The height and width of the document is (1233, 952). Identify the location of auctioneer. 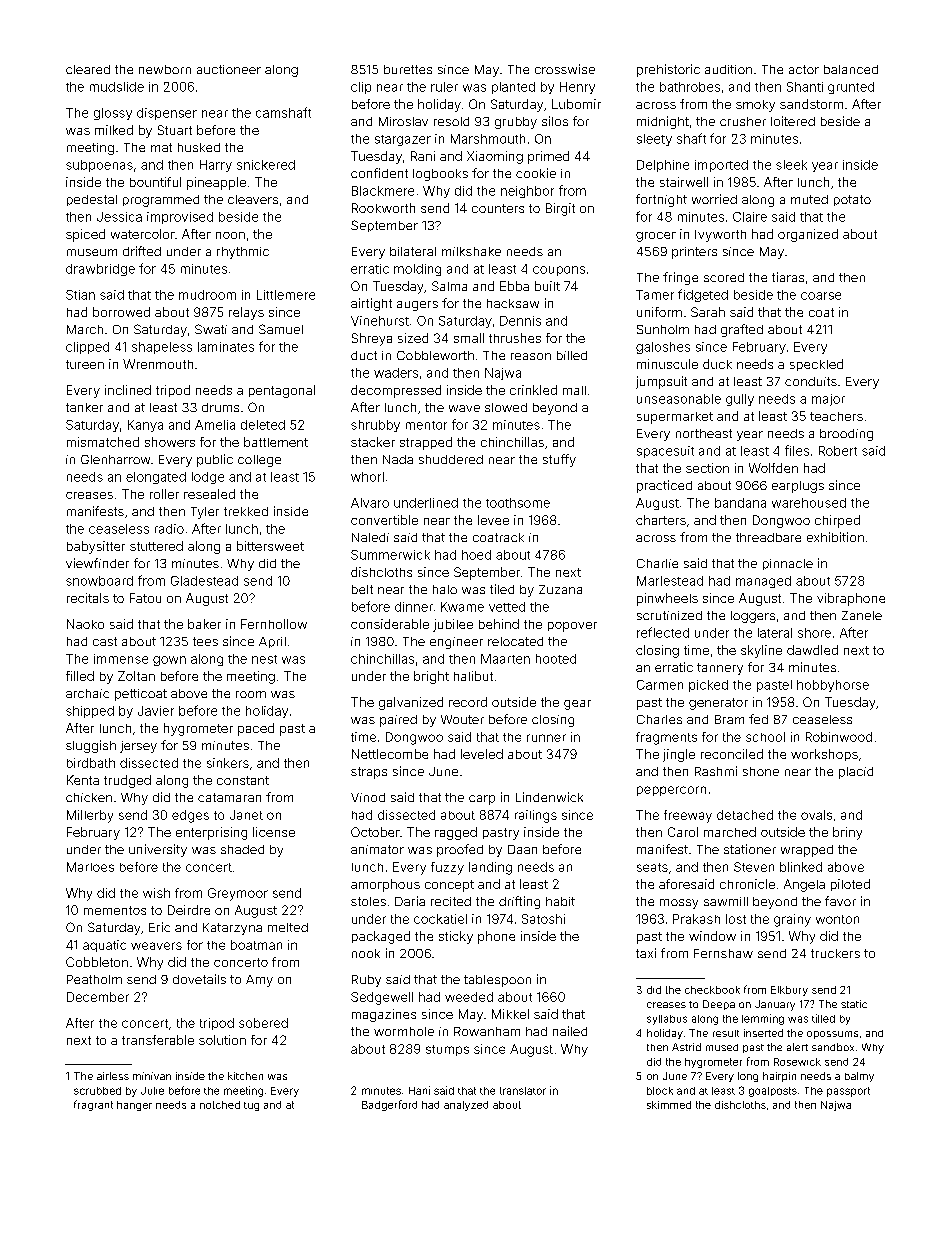
(229, 69).
